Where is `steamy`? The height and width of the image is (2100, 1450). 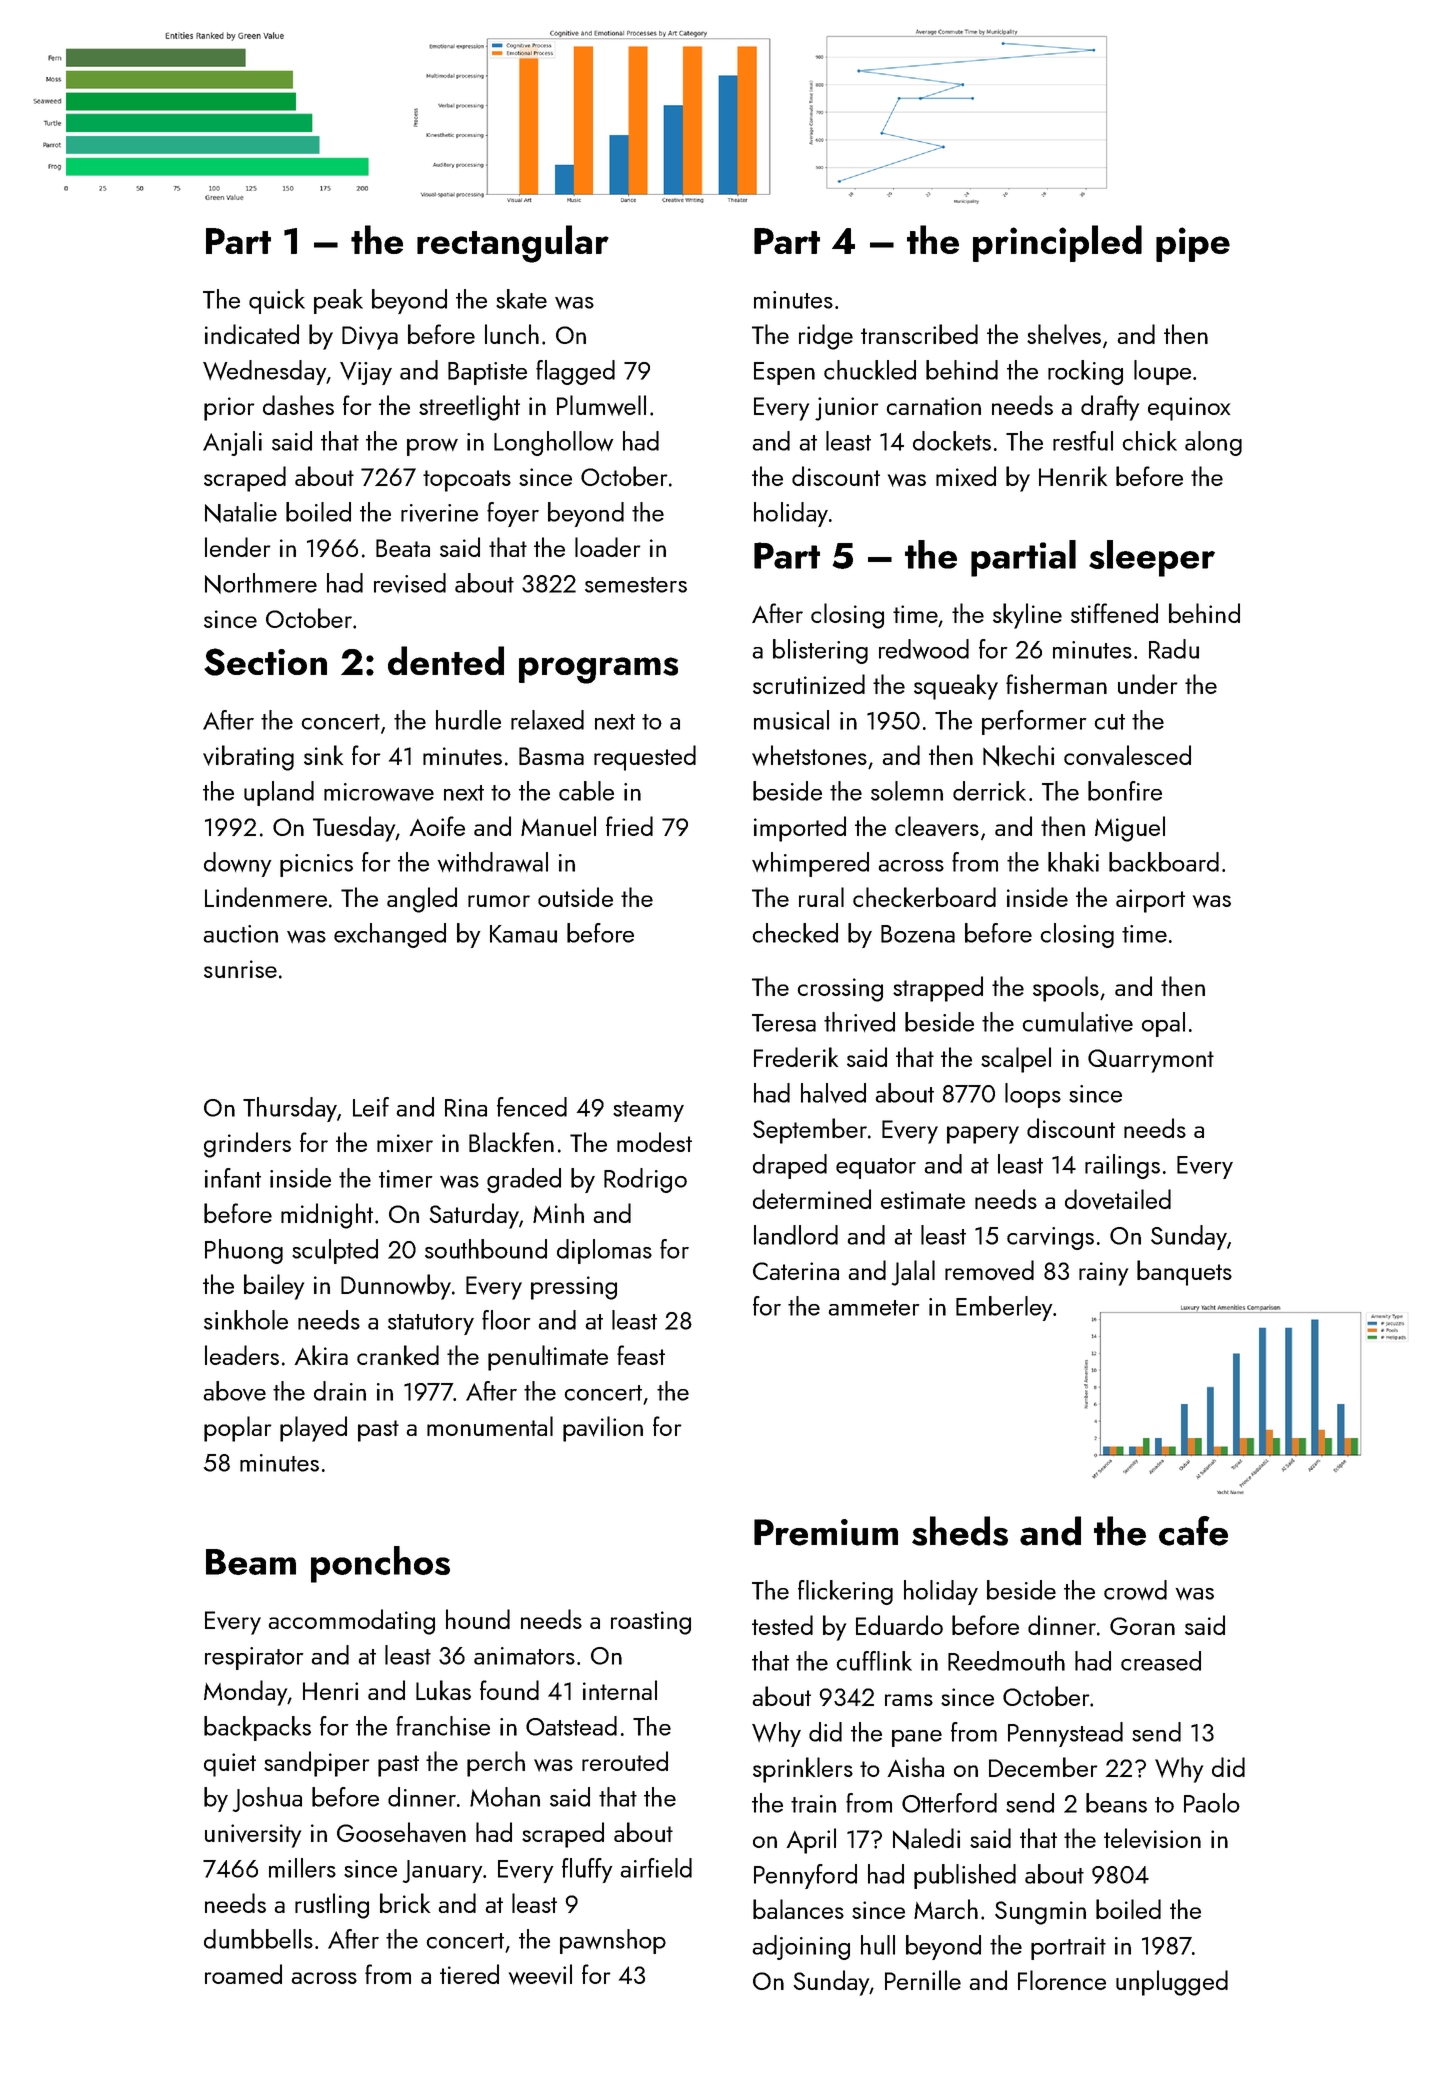
steamy is located at coordinates (648, 1111).
